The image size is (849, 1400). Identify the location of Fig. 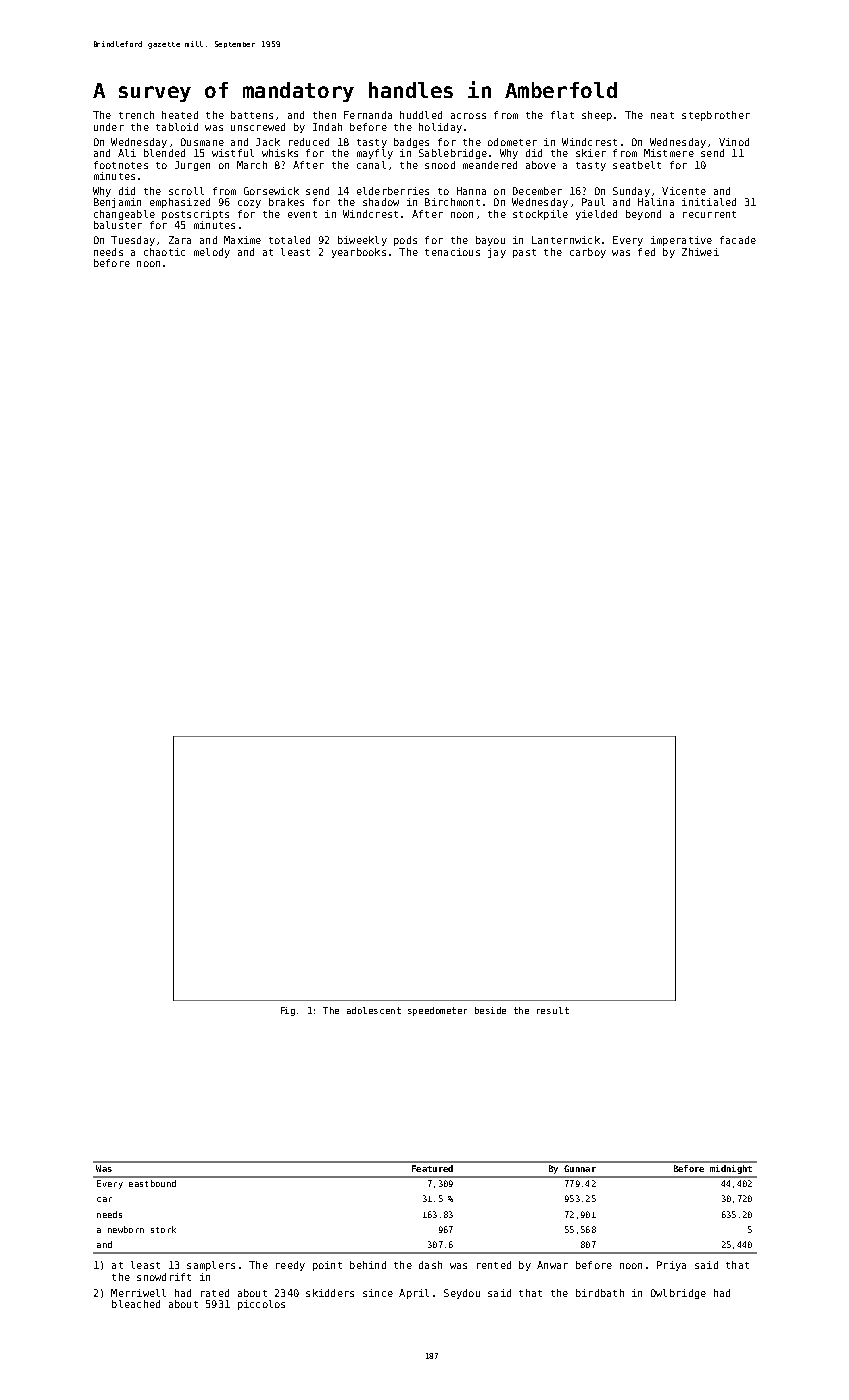
(288, 1011).
